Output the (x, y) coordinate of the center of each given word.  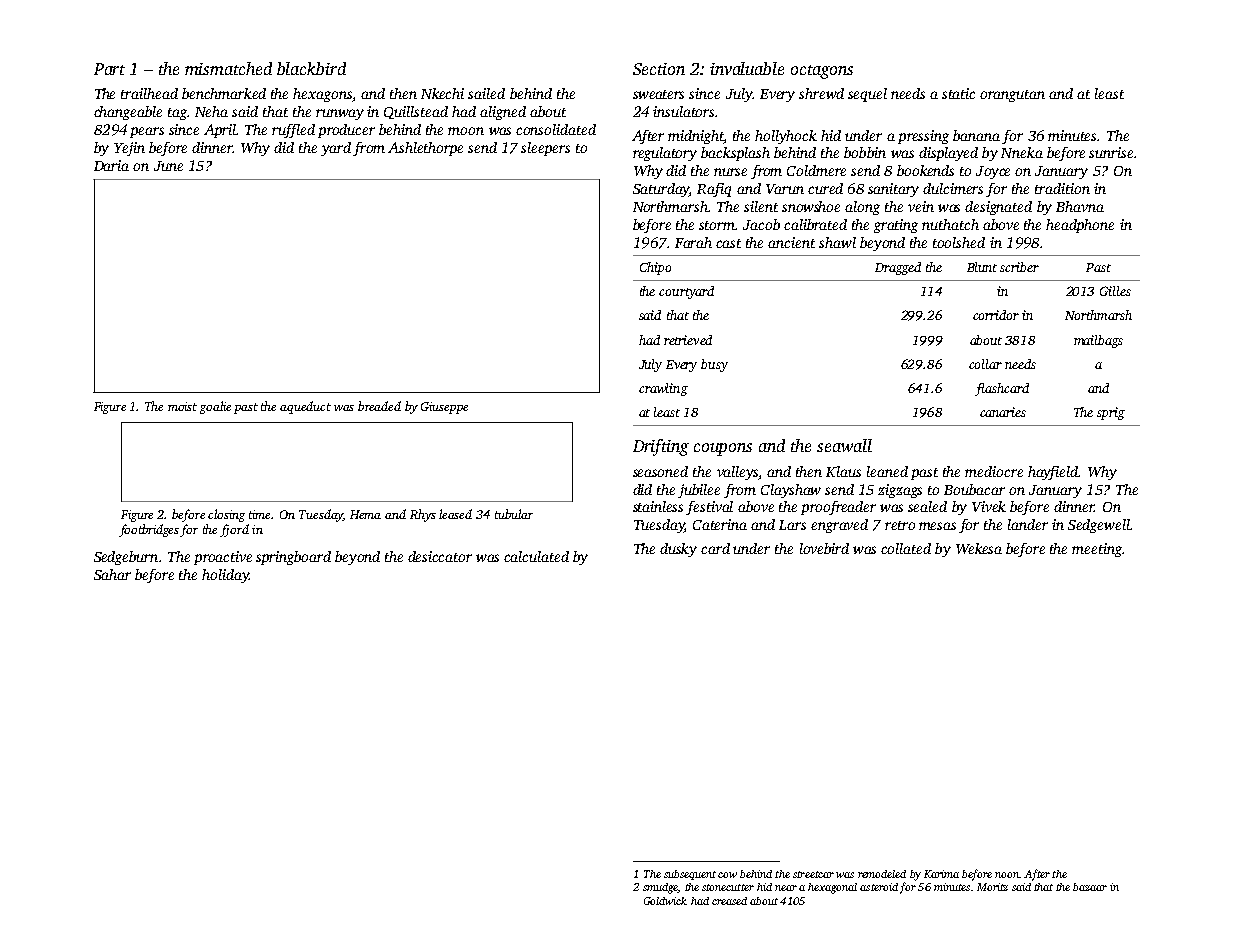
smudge (660, 888)
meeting (1097, 550)
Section (659, 69)
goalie (215, 407)
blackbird (311, 68)
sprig (1111, 413)
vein (921, 206)
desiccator (440, 556)
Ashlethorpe (425, 149)
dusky (678, 550)
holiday (225, 576)
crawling (663, 389)
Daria (111, 165)
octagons (822, 72)
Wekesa (979, 548)
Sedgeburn (126, 558)
